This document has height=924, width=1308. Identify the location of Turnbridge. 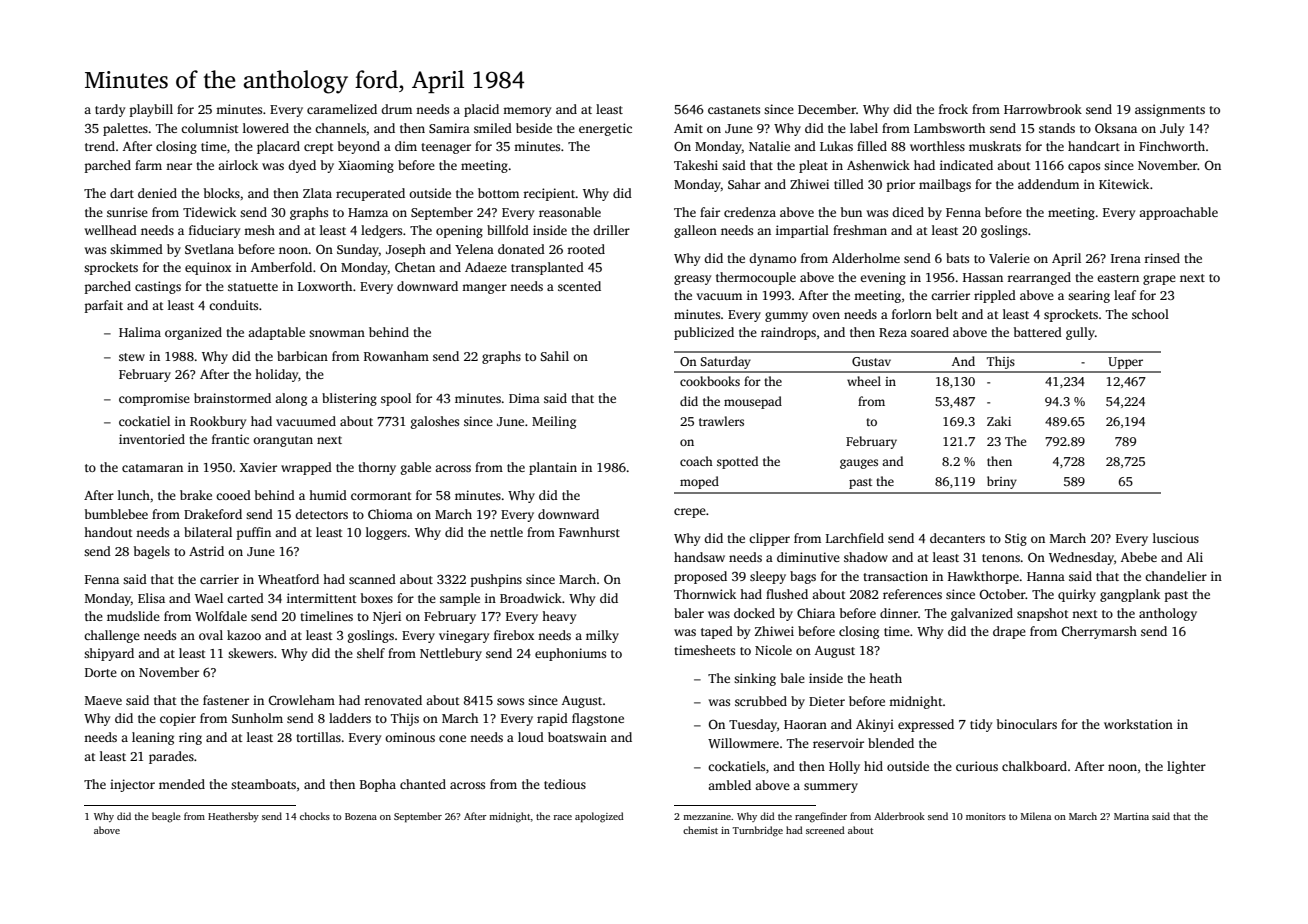
(758, 831).
